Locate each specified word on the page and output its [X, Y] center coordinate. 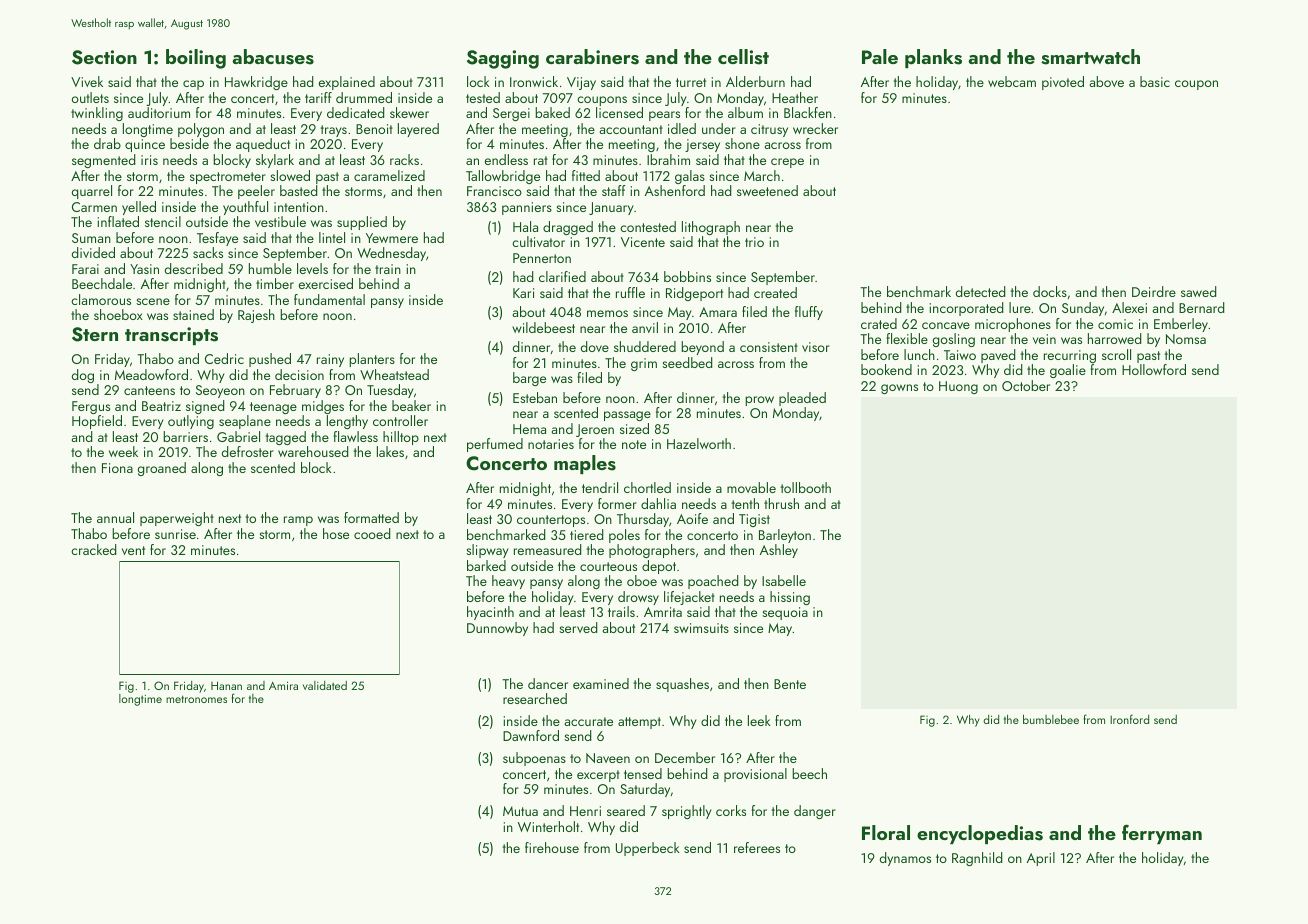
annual [115, 517]
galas [690, 177]
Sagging [503, 59]
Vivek [87, 81]
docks [1050, 291]
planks [933, 58]
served [578, 627]
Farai [85, 269]
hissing [790, 598]
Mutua [520, 811]
